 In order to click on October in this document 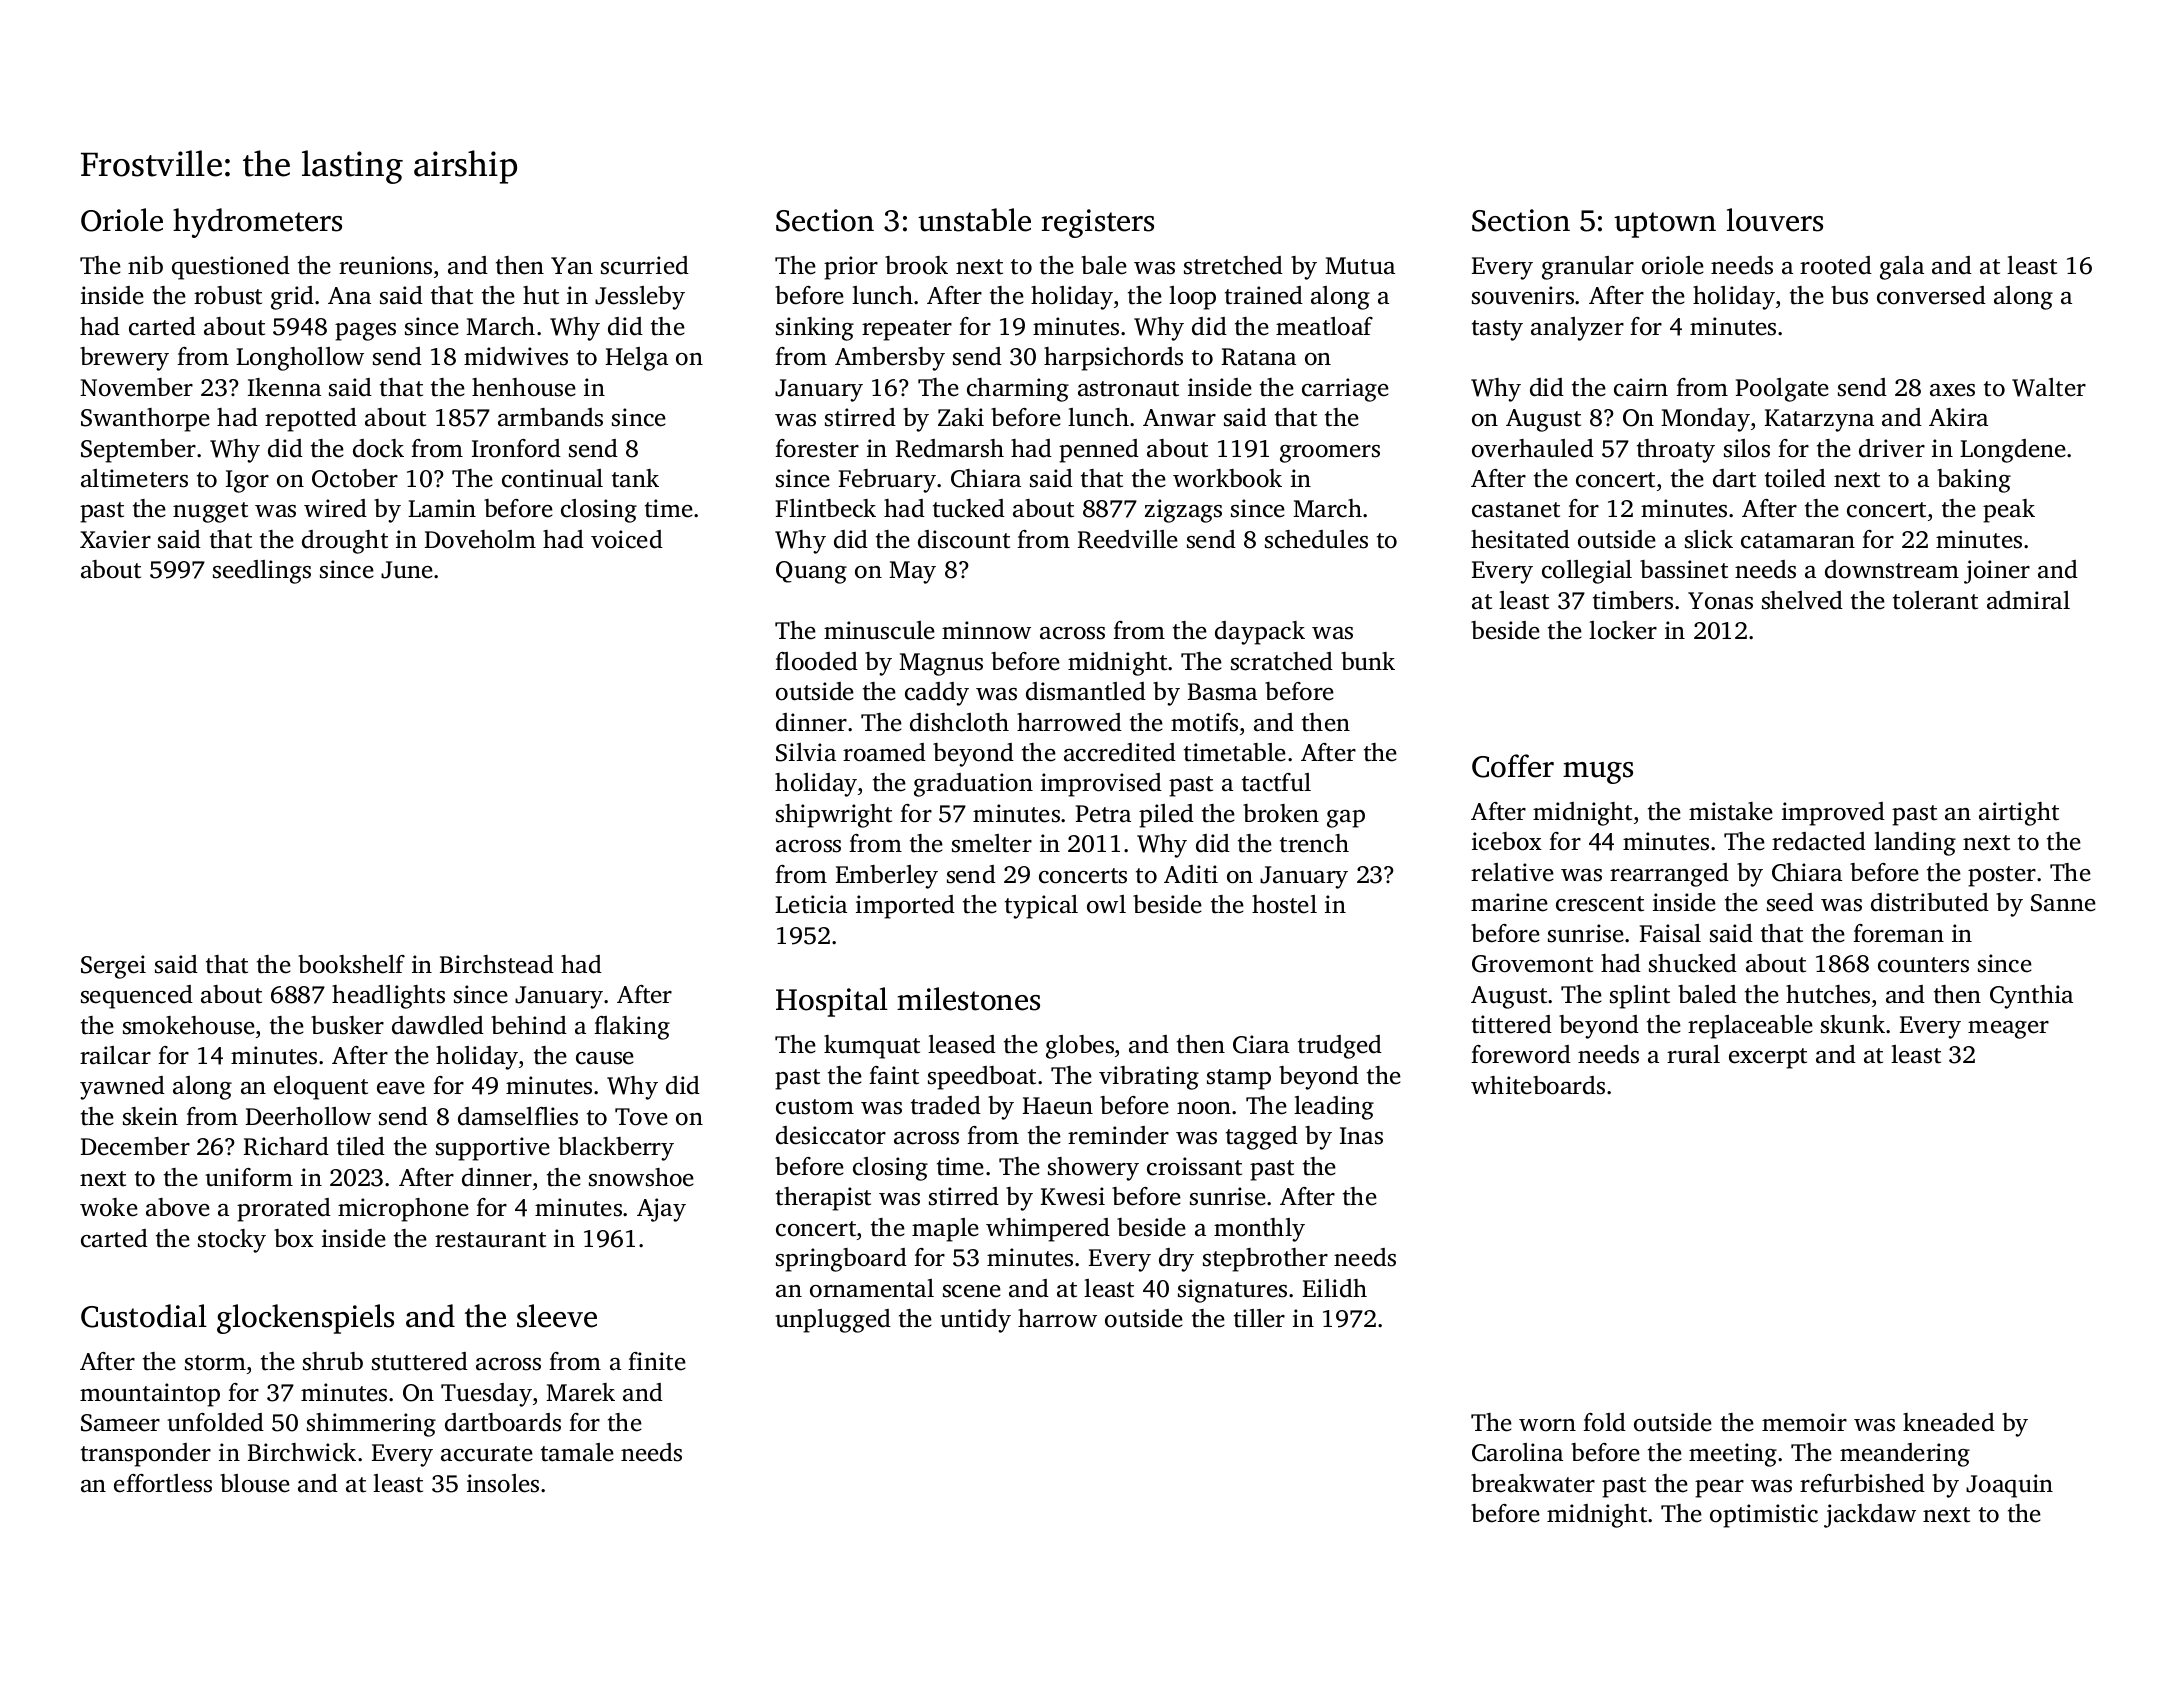, I will do `click(355, 478)`.
